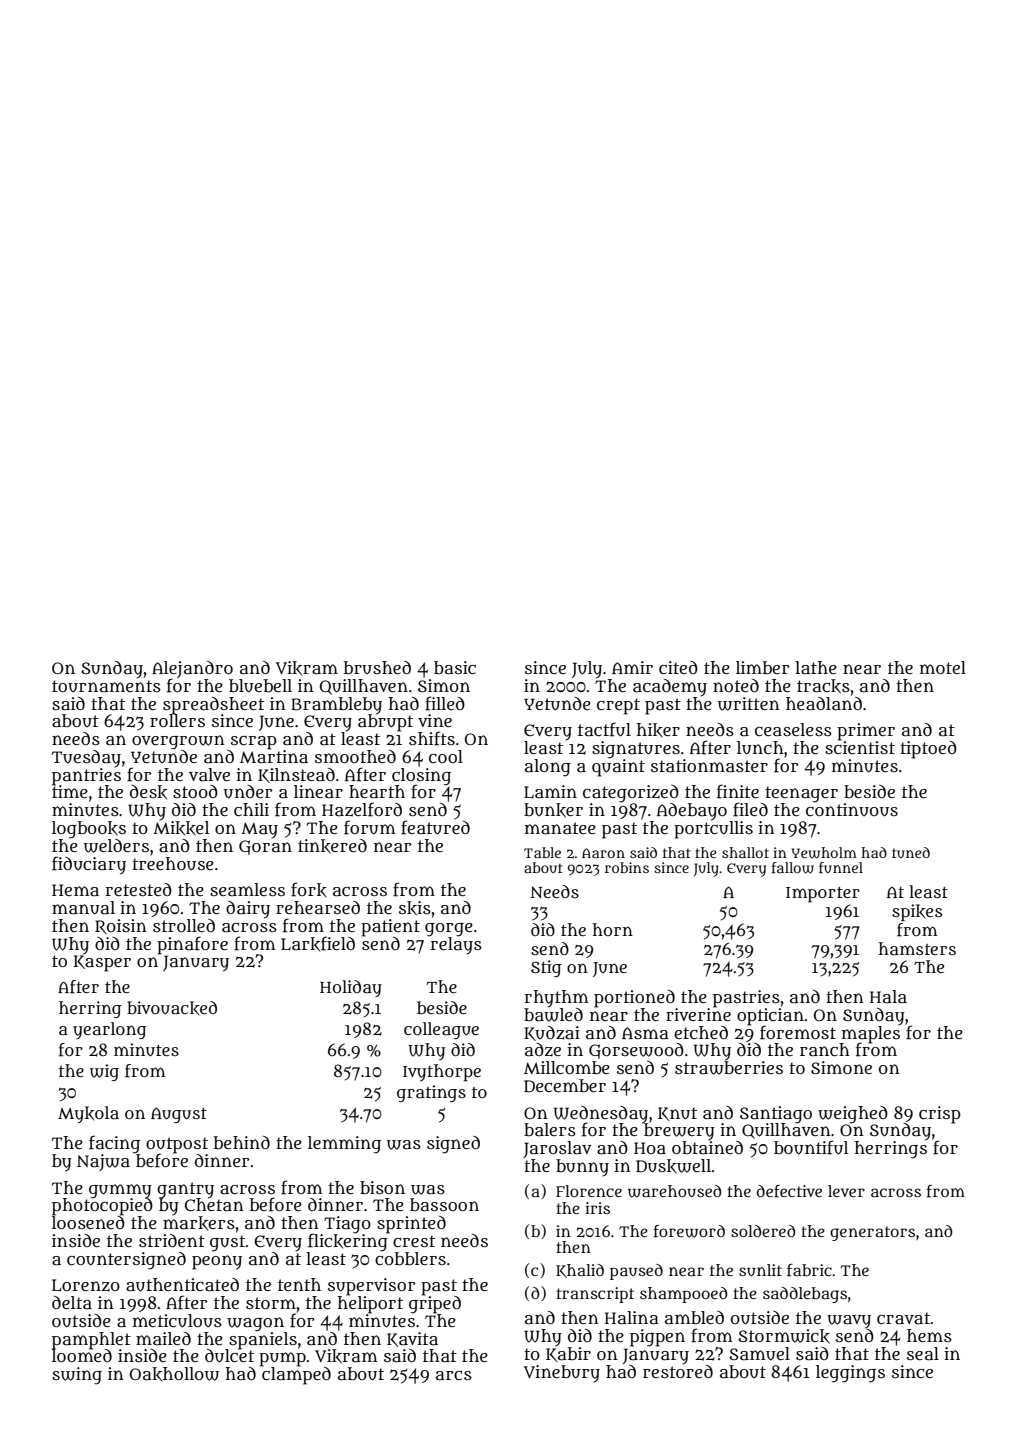  I want to click on leggings, so click(850, 1374).
